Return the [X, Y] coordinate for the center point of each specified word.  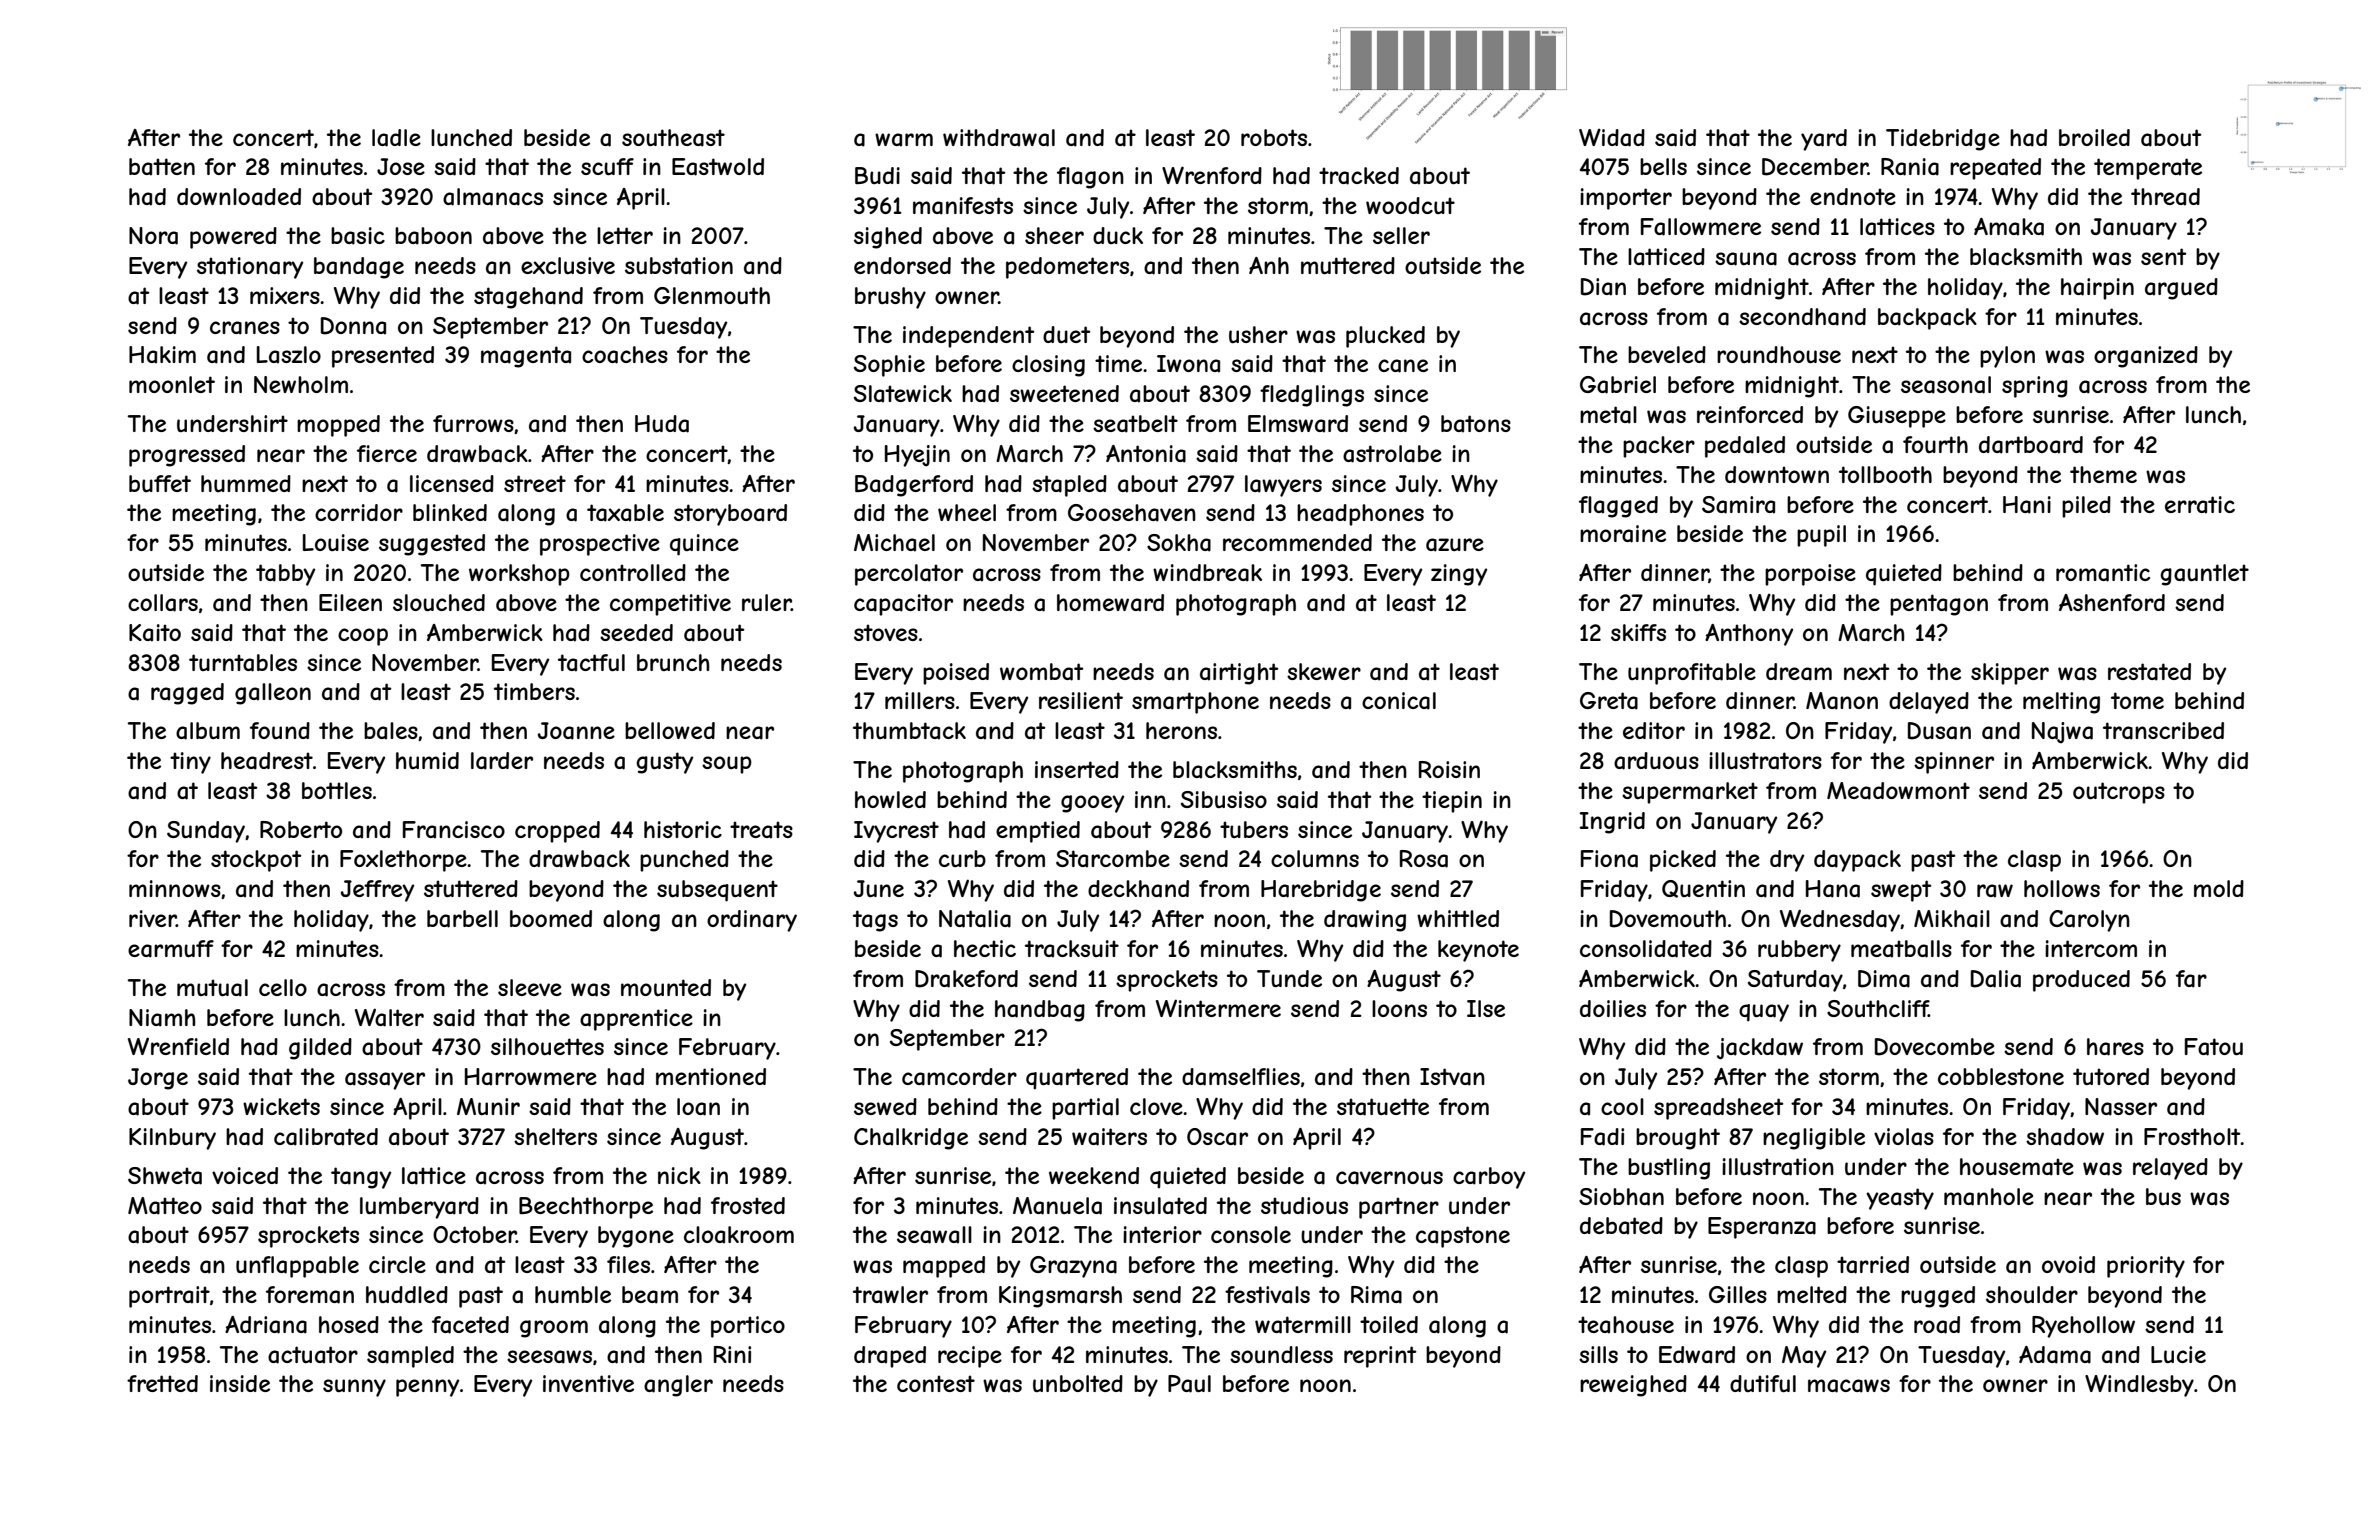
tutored [2111, 1076]
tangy [361, 1178]
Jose [401, 166]
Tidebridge [1943, 140]
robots [1274, 137]
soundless [1281, 1354]
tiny [190, 763]
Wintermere [1218, 1008]
